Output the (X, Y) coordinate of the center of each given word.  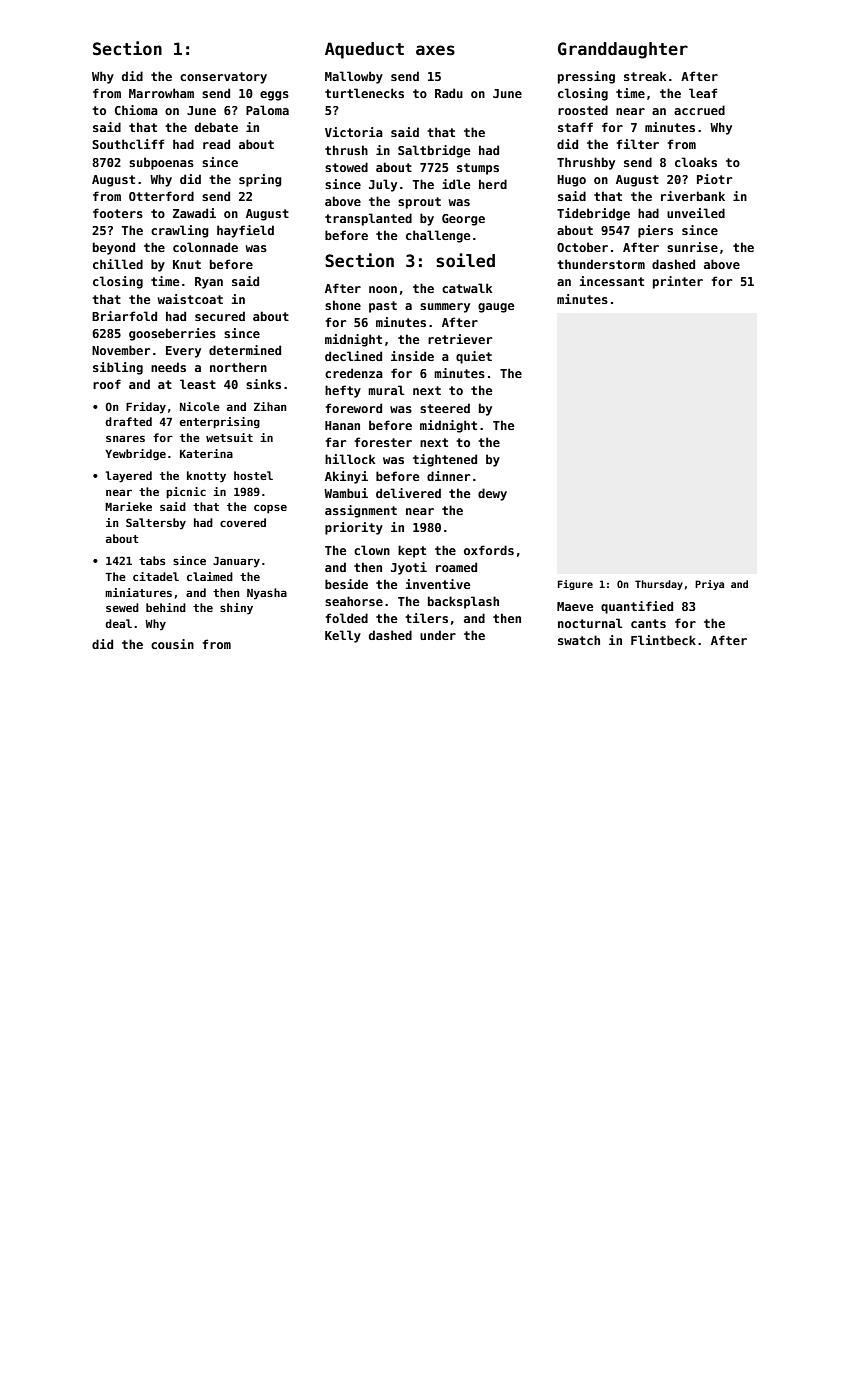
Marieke (128, 506)
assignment (361, 511)
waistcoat (190, 299)
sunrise (692, 247)
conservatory (223, 78)
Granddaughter (623, 50)
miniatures (138, 592)
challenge (438, 236)
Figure (575, 585)
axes (435, 50)
